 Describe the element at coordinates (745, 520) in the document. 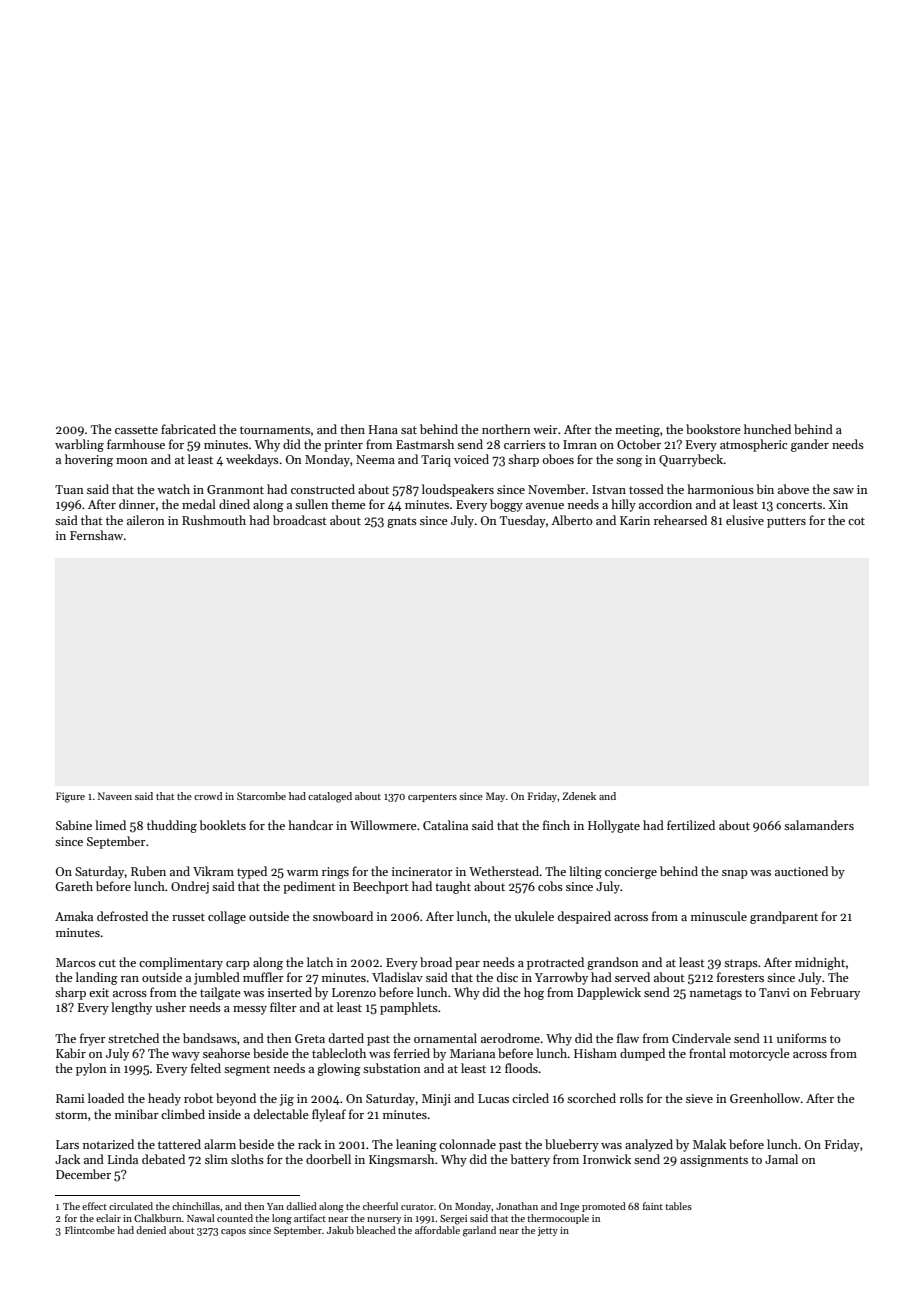

I see `elusive` at that location.
